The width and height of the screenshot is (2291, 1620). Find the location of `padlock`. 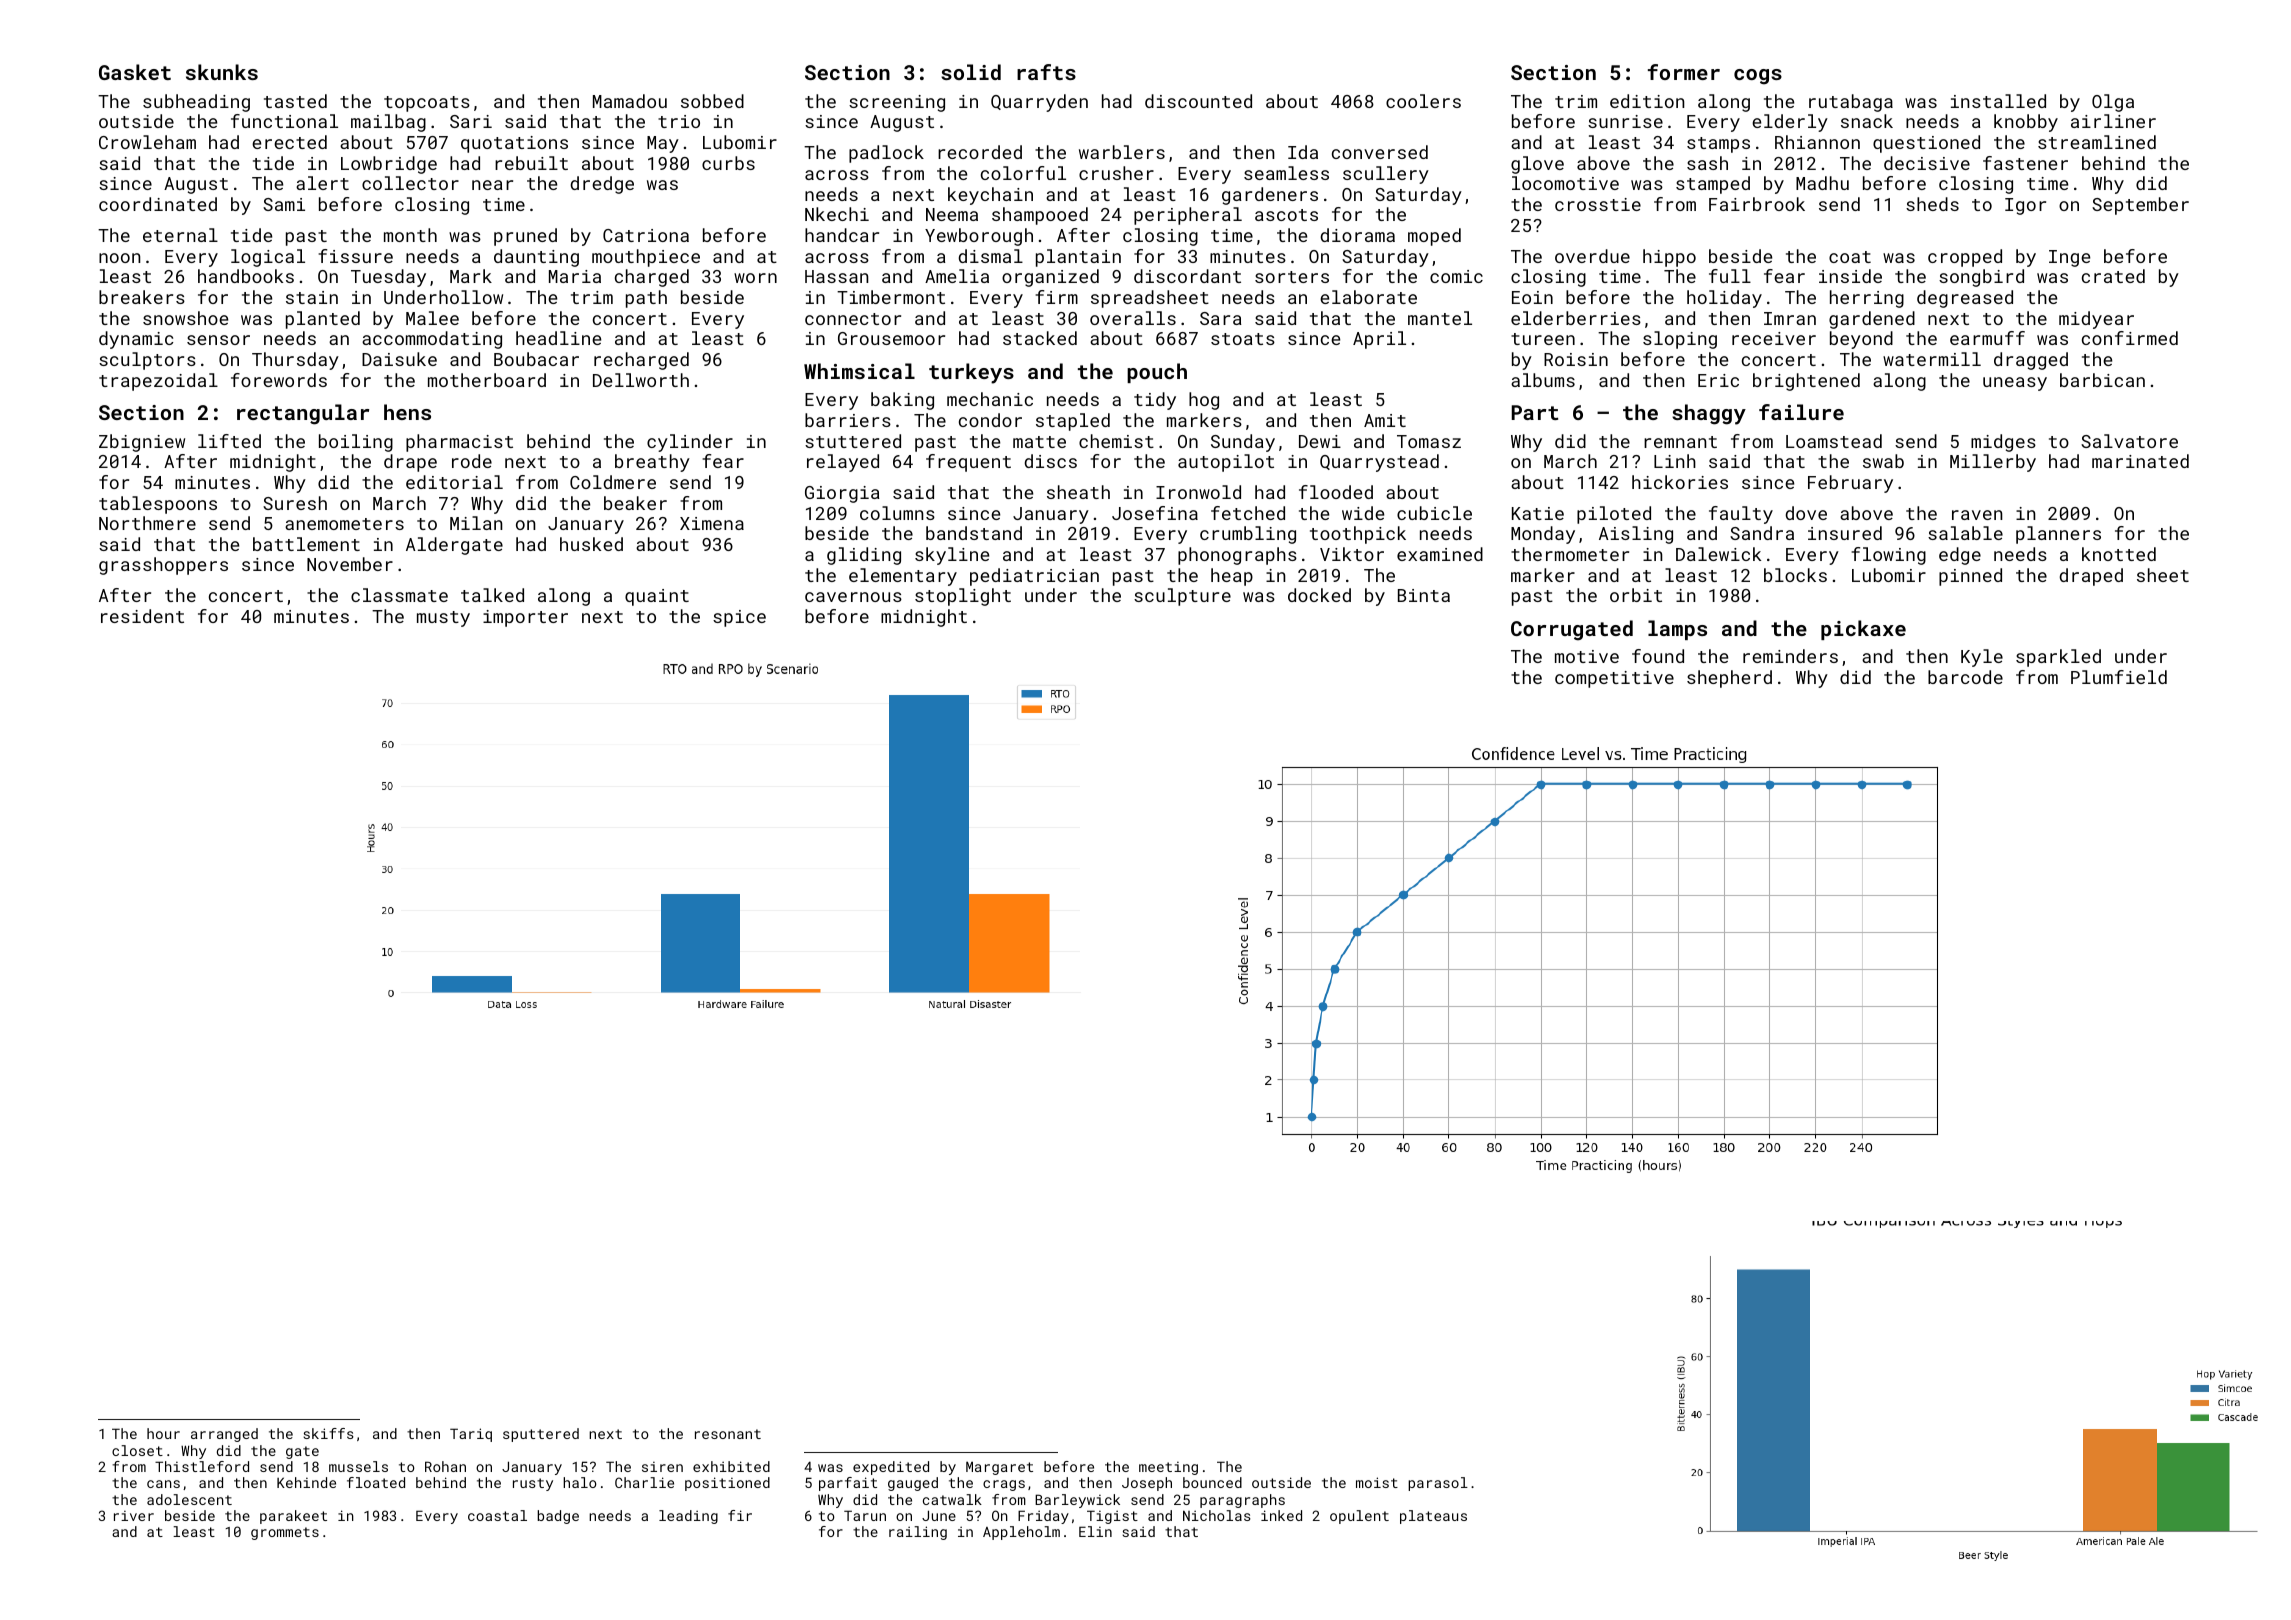

padlock is located at coordinates (886, 154).
